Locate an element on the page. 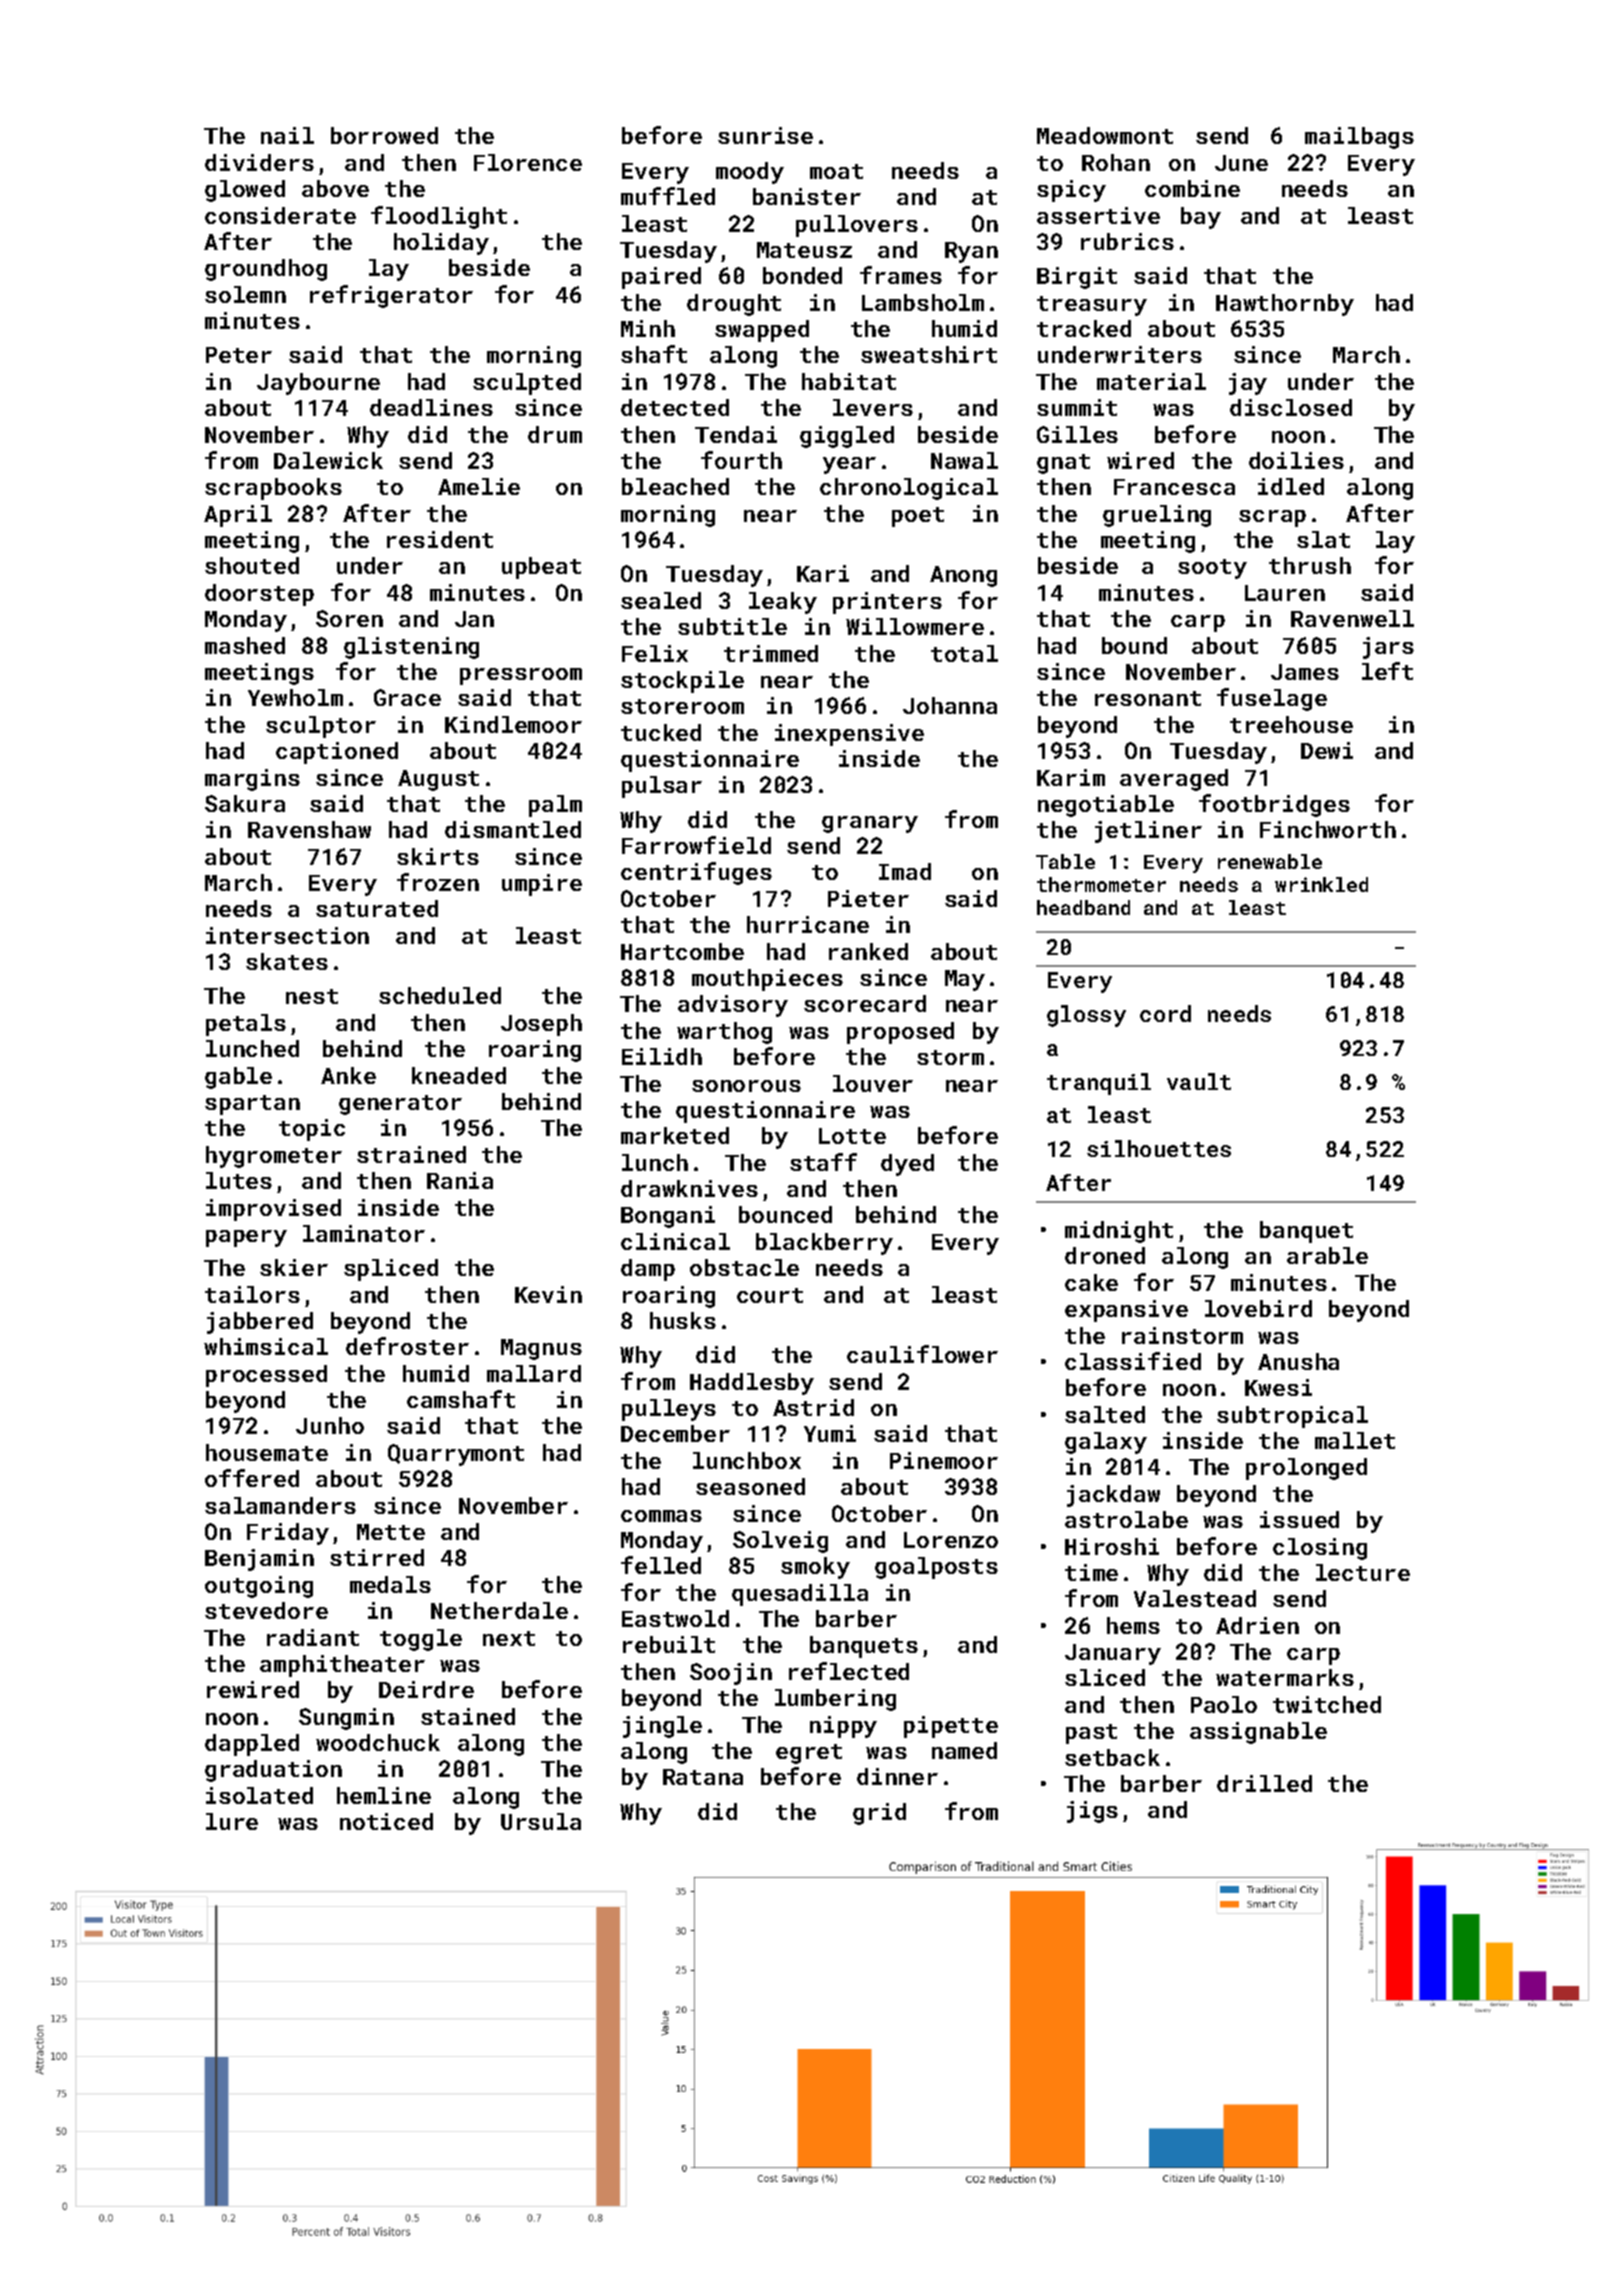 This document has height=2292, width=1620. Meadowmont is located at coordinates (1105, 135).
